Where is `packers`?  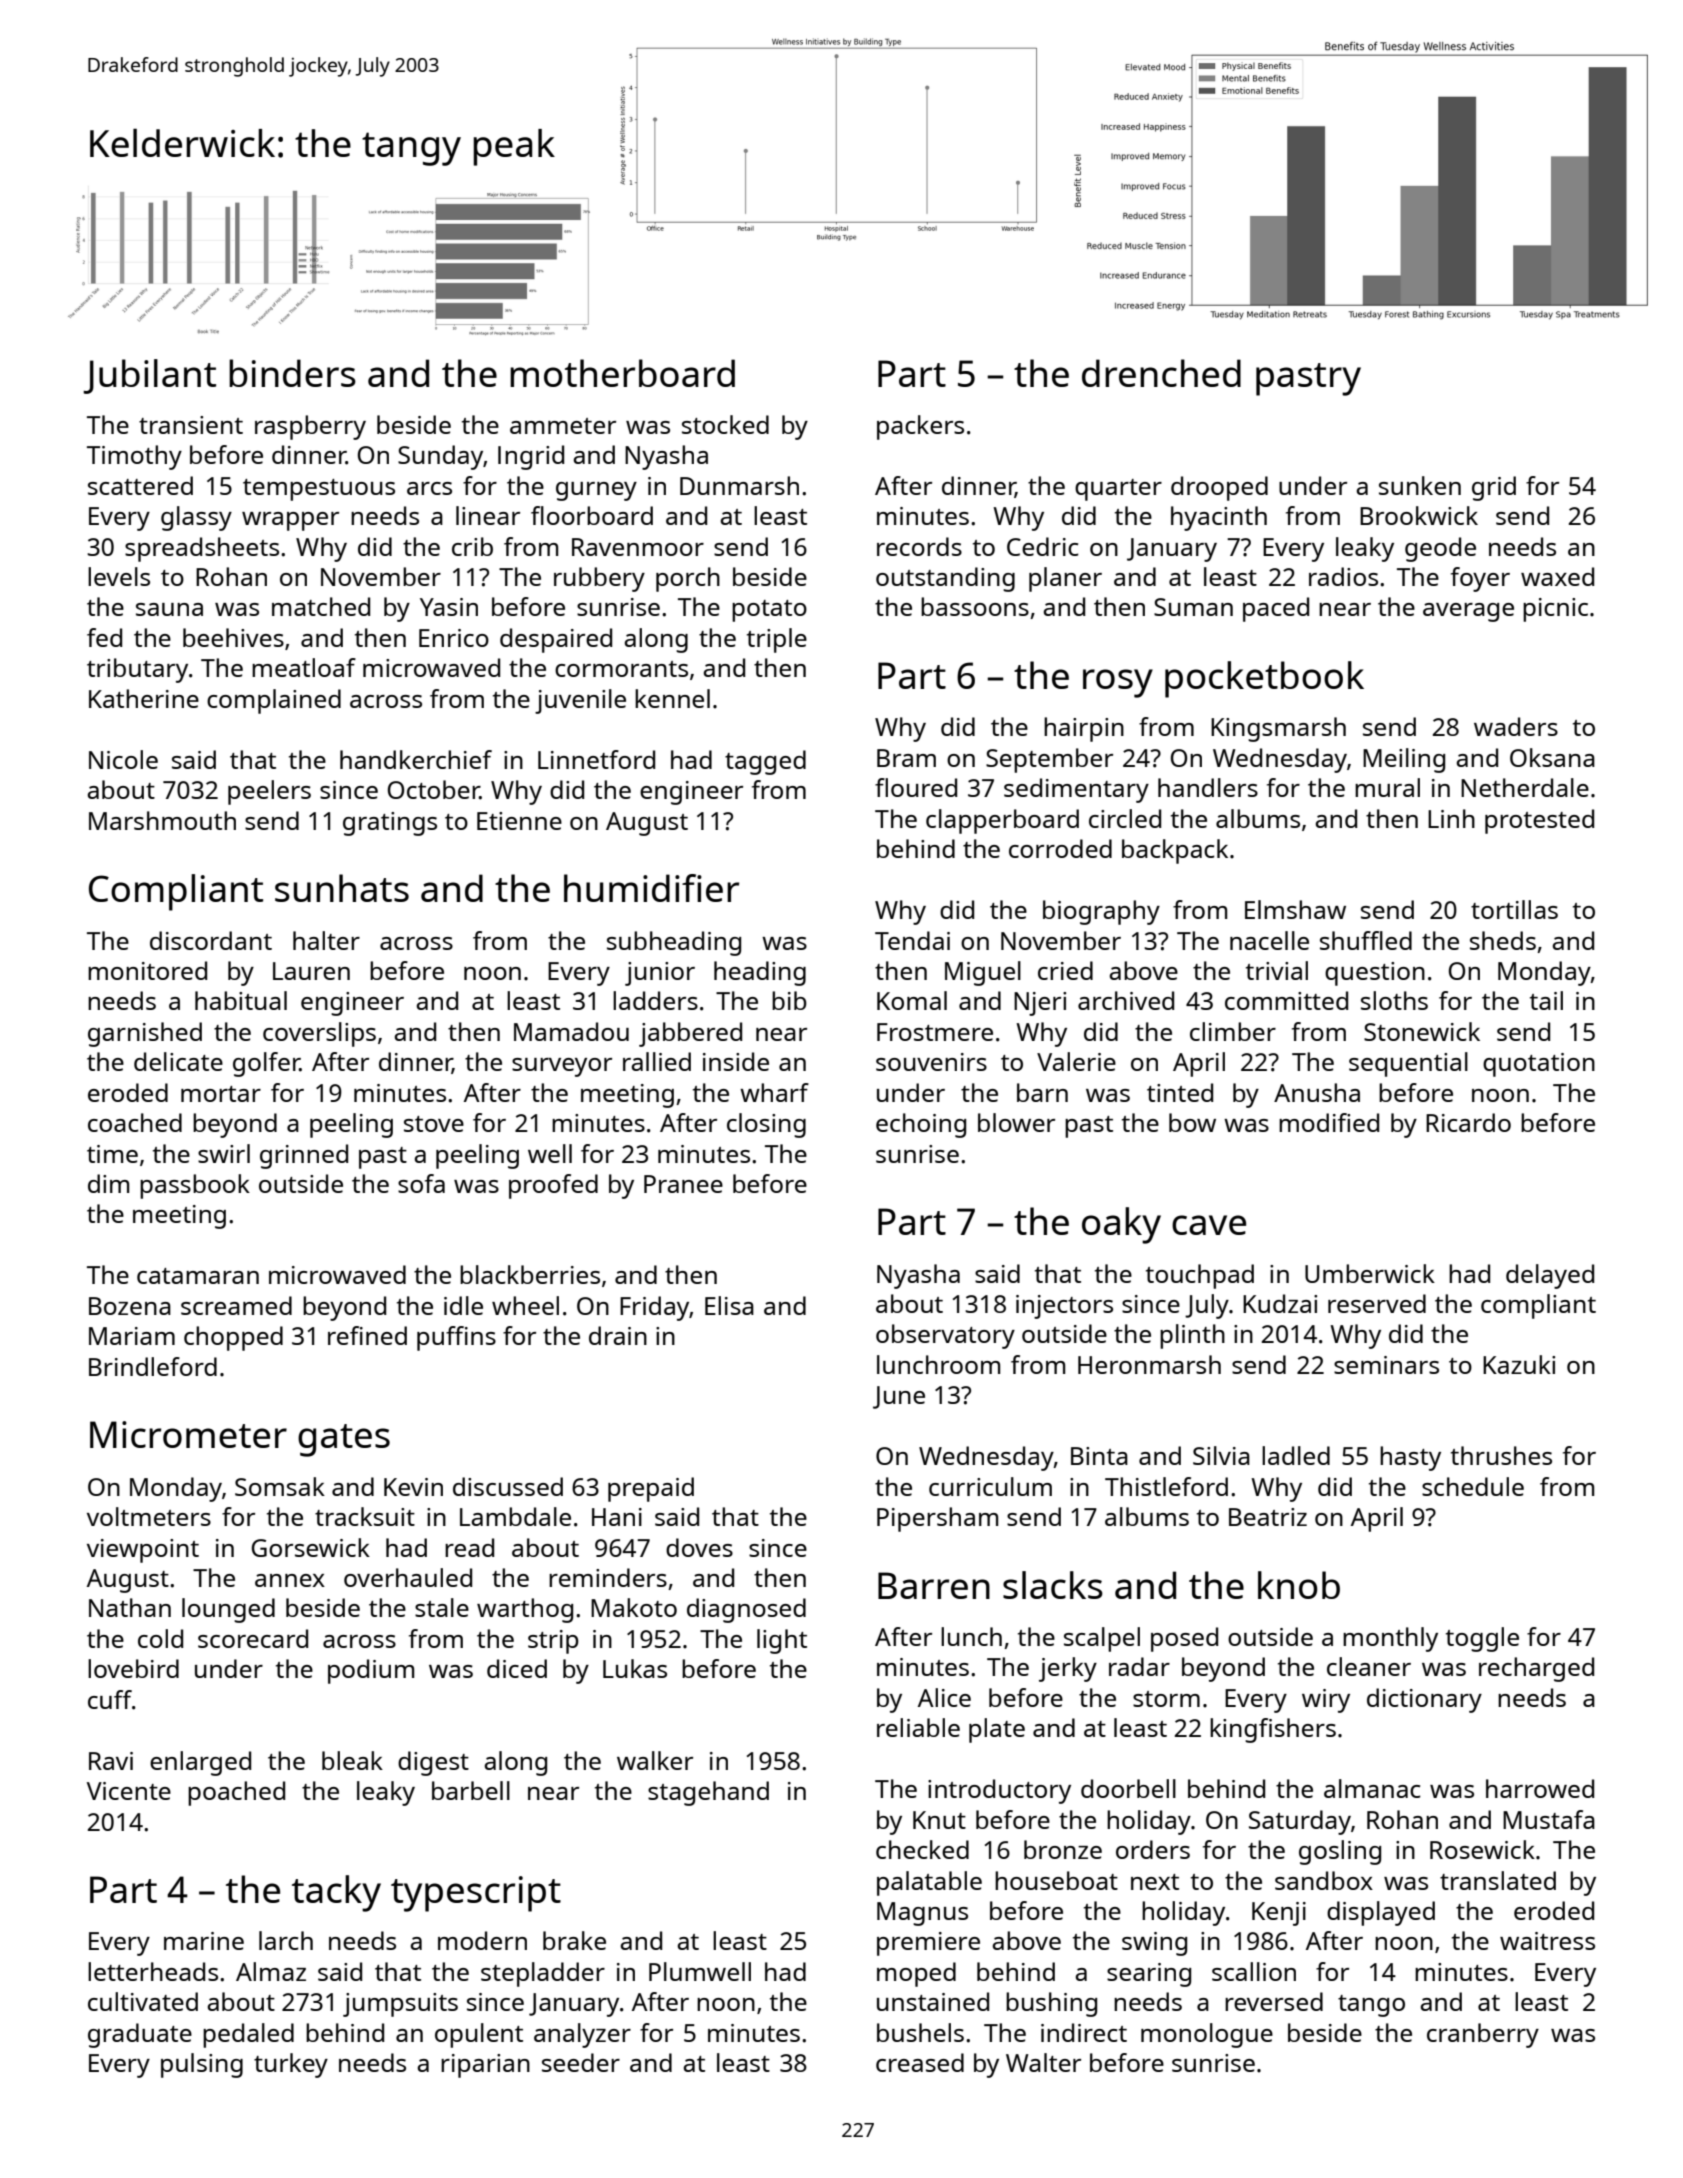
packers is located at coordinates (920, 427).
